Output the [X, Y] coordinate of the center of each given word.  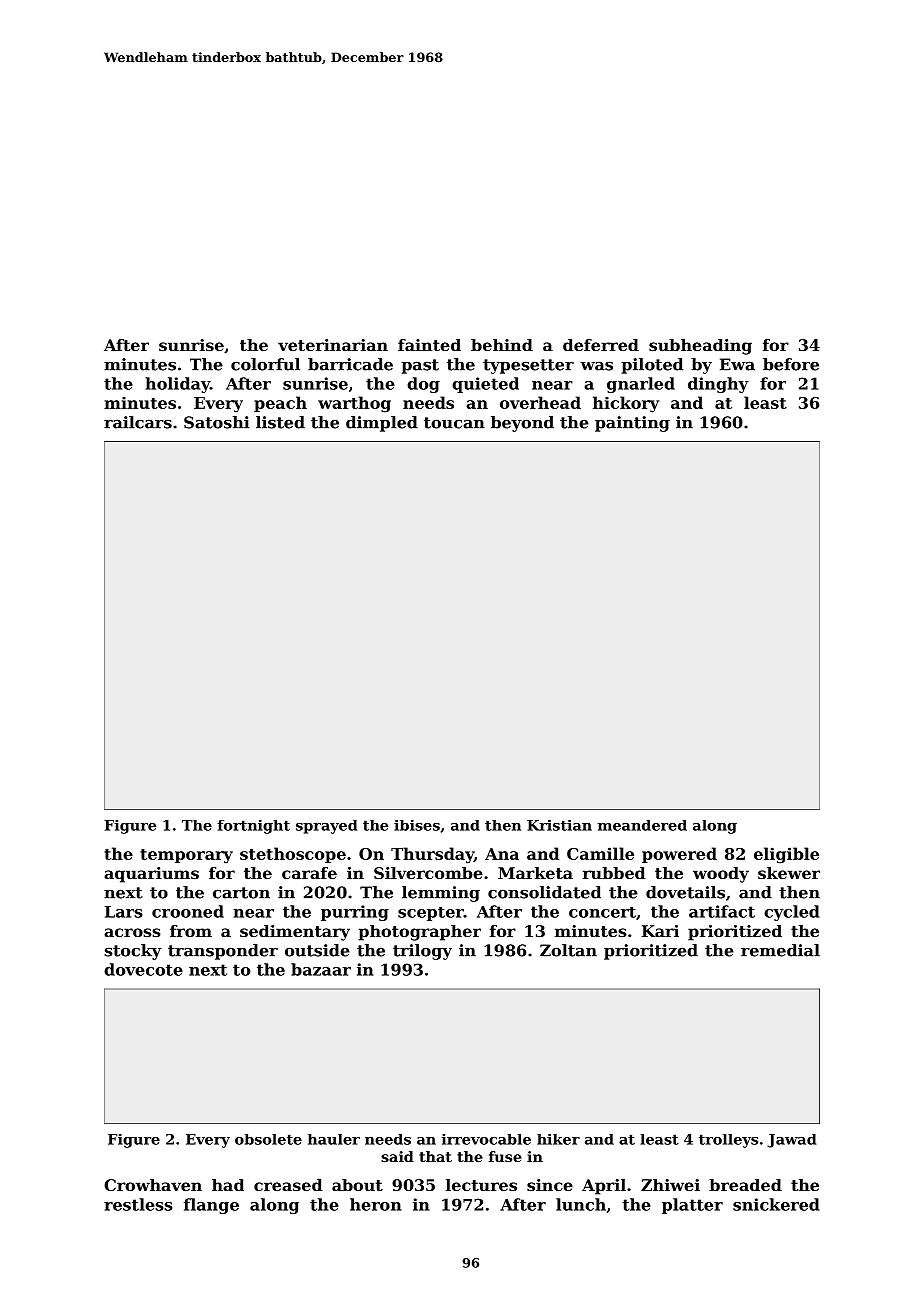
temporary [186, 856]
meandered [642, 825]
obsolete [268, 1139]
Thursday [432, 855]
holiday [177, 385]
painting [632, 424]
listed [280, 422]
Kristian [559, 825]
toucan [454, 423]
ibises [417, 825]
